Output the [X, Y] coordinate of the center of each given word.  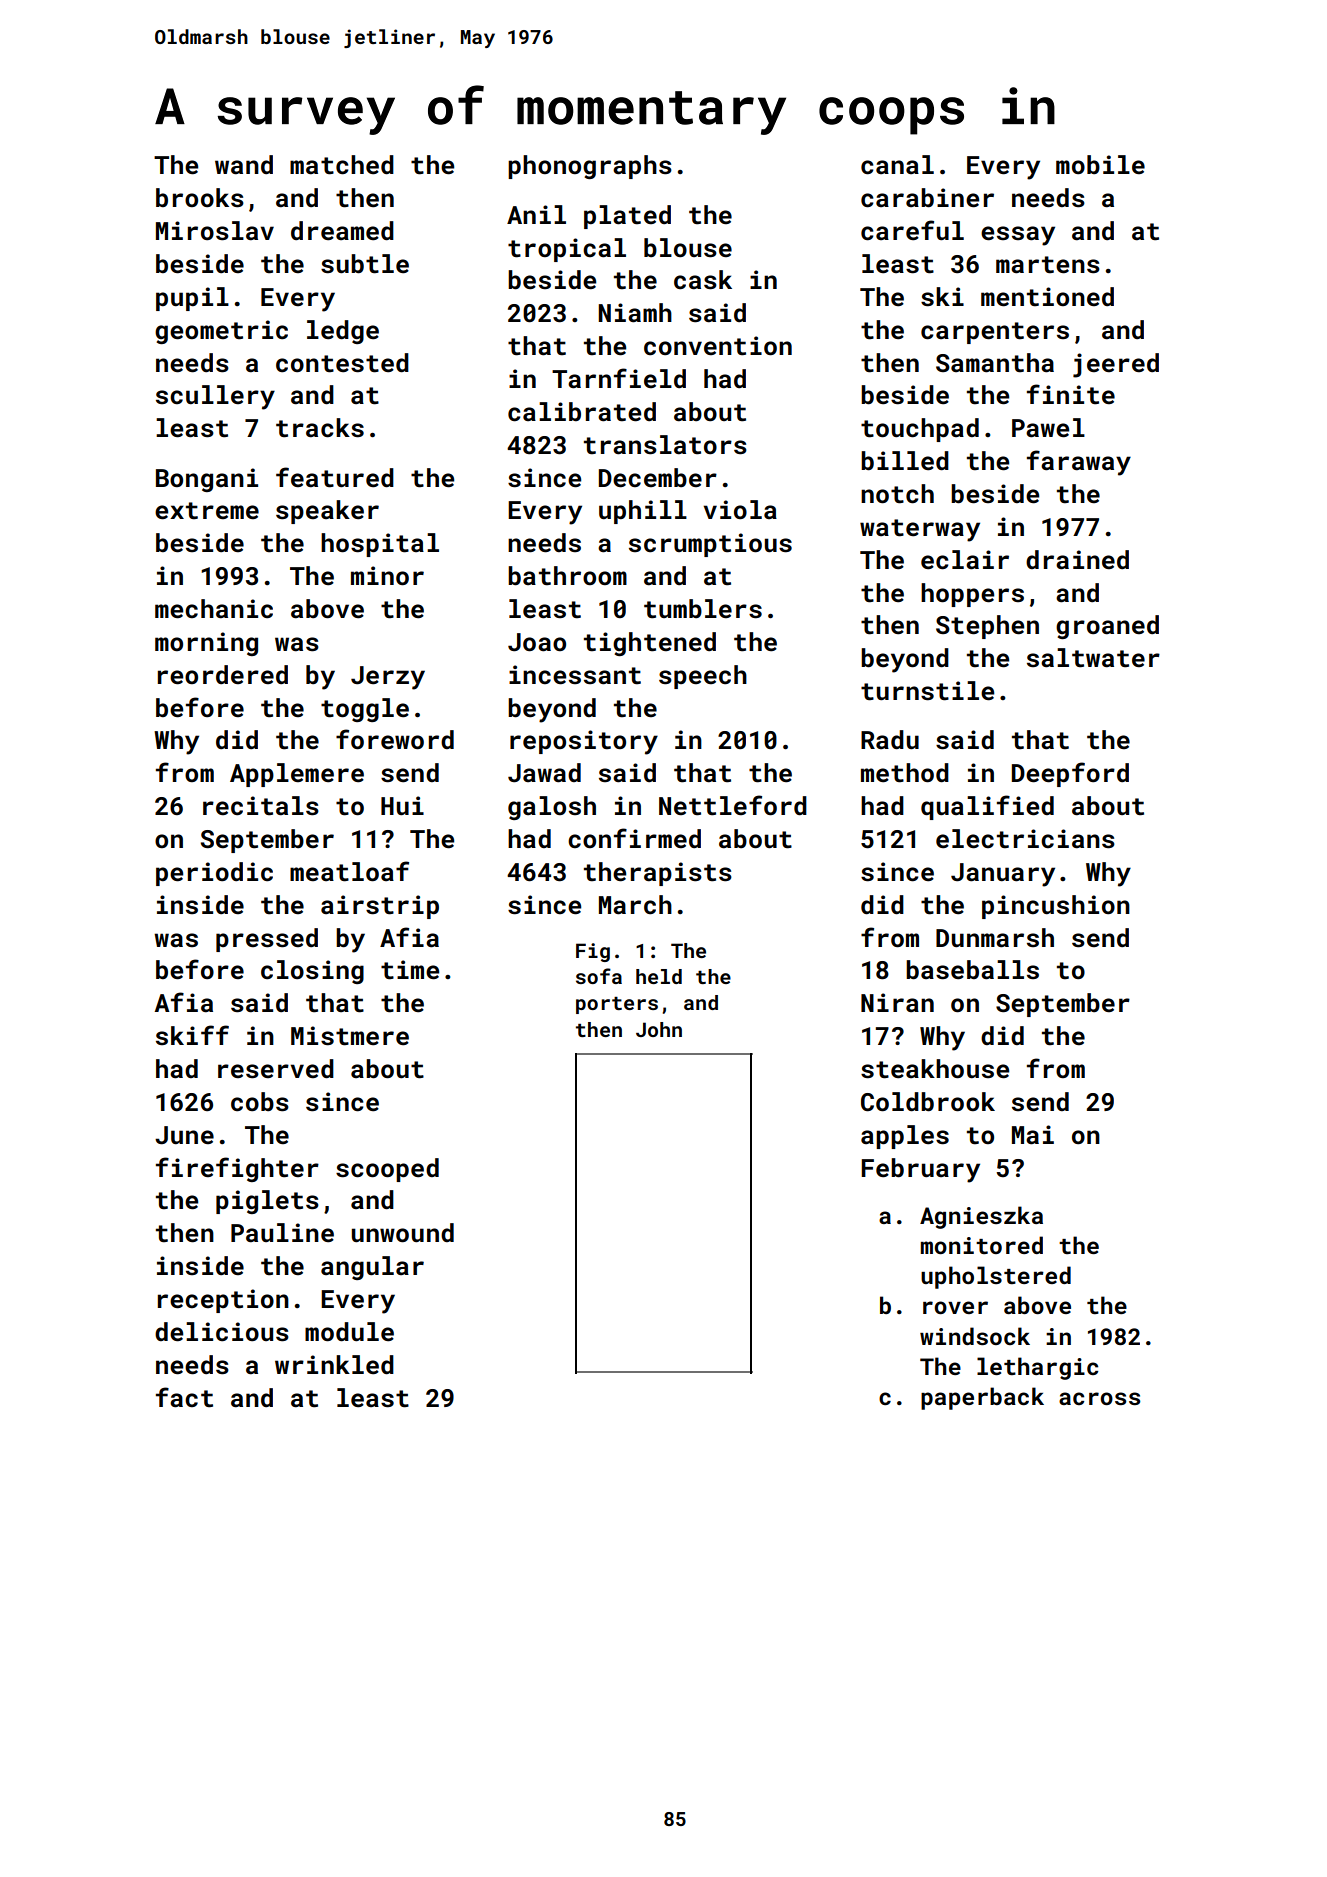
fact [184, 1397]
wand [244, 165]
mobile [1100, 164]
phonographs [590, 167]
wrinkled [334, 1365]
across [1099, 1398]
